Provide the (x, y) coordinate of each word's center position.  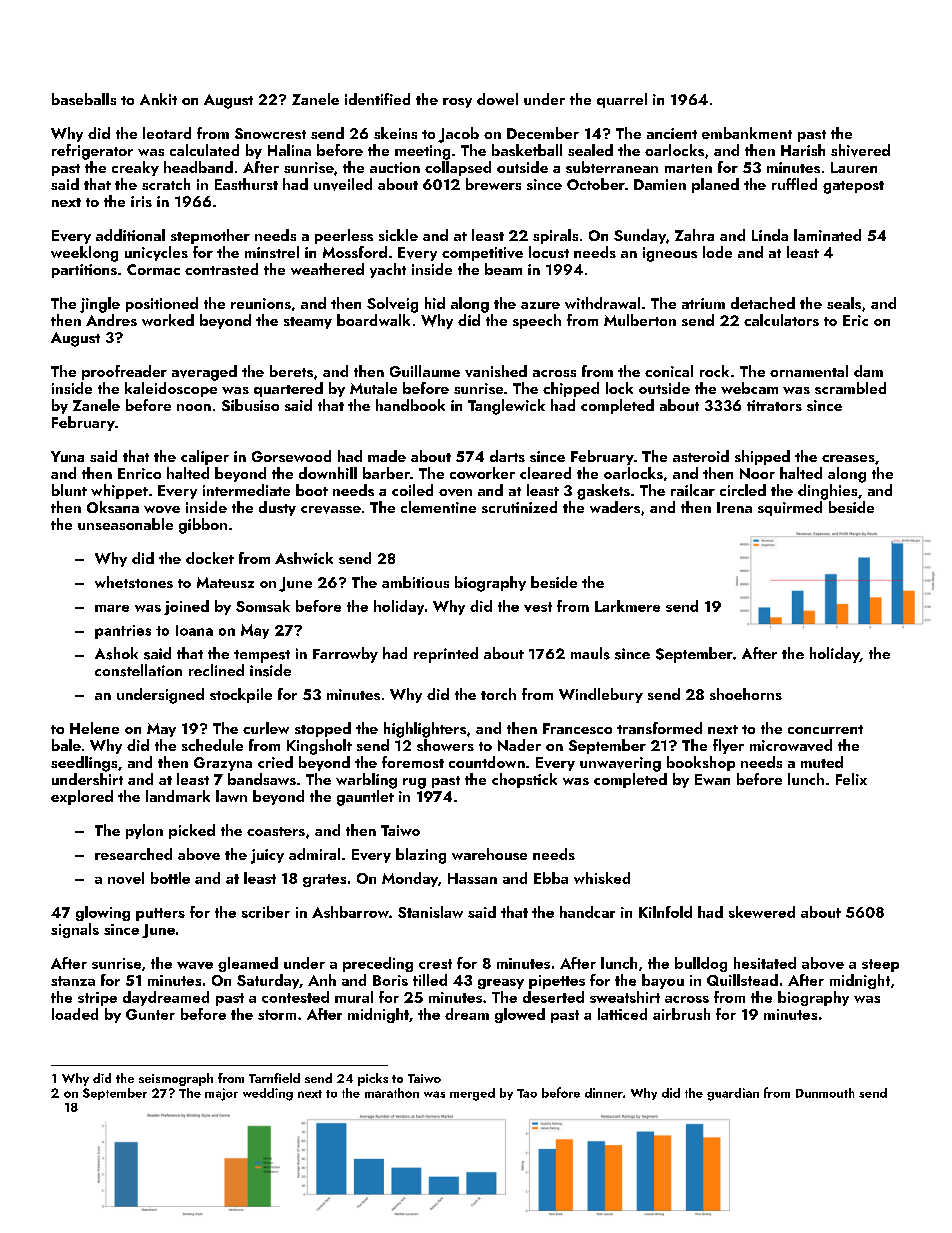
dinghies (827, 492)
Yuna (67, 456)
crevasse (331, 510)
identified (377, 99)
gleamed (248, 964)
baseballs (84, 99)
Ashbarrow (350, 912)
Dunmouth (825, 1093)
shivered (860, 150)
